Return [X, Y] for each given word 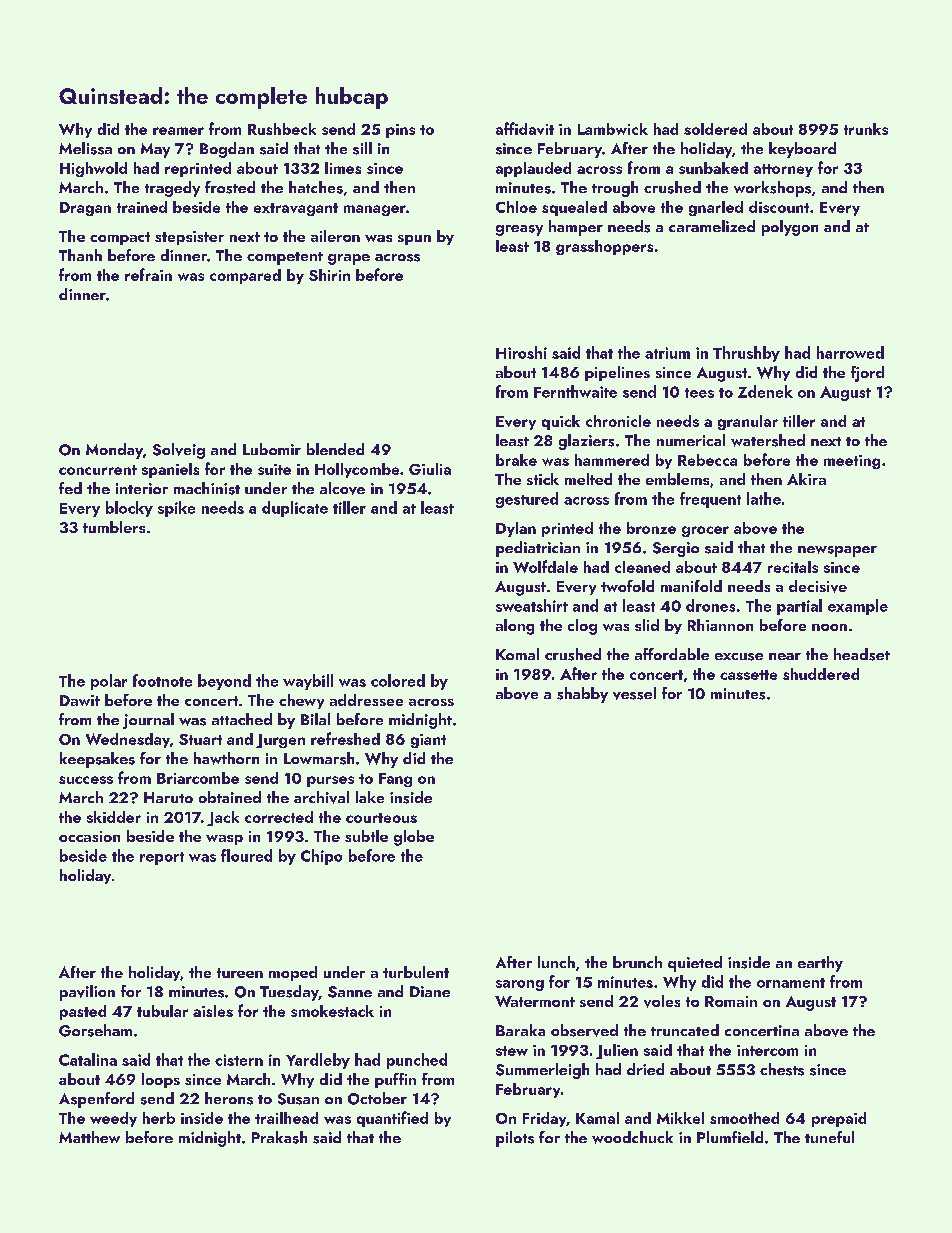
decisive [818, 586]
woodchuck [632, 1137]
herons [229, 1098]
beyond [224, 682]
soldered [715, 129]
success [86, 780]
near [785, 656]
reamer [178, 131]
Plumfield [730, 1137]
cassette [748, 675]
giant [428, 741]
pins [400, 131]
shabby [582, 695]
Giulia [430, 469]
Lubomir [272, 449]
